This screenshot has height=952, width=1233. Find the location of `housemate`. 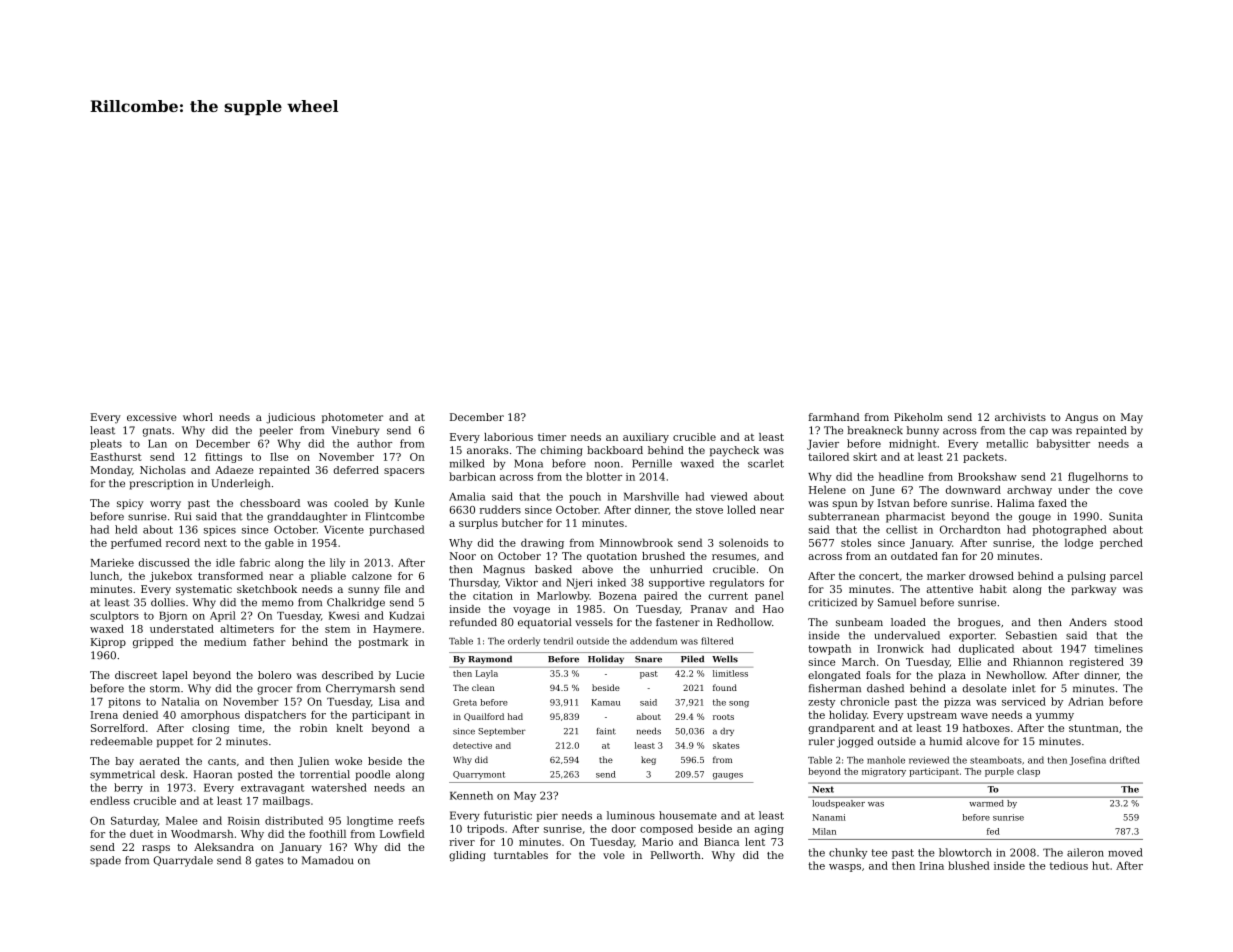

housemate is located at coordinates (688, 815).
